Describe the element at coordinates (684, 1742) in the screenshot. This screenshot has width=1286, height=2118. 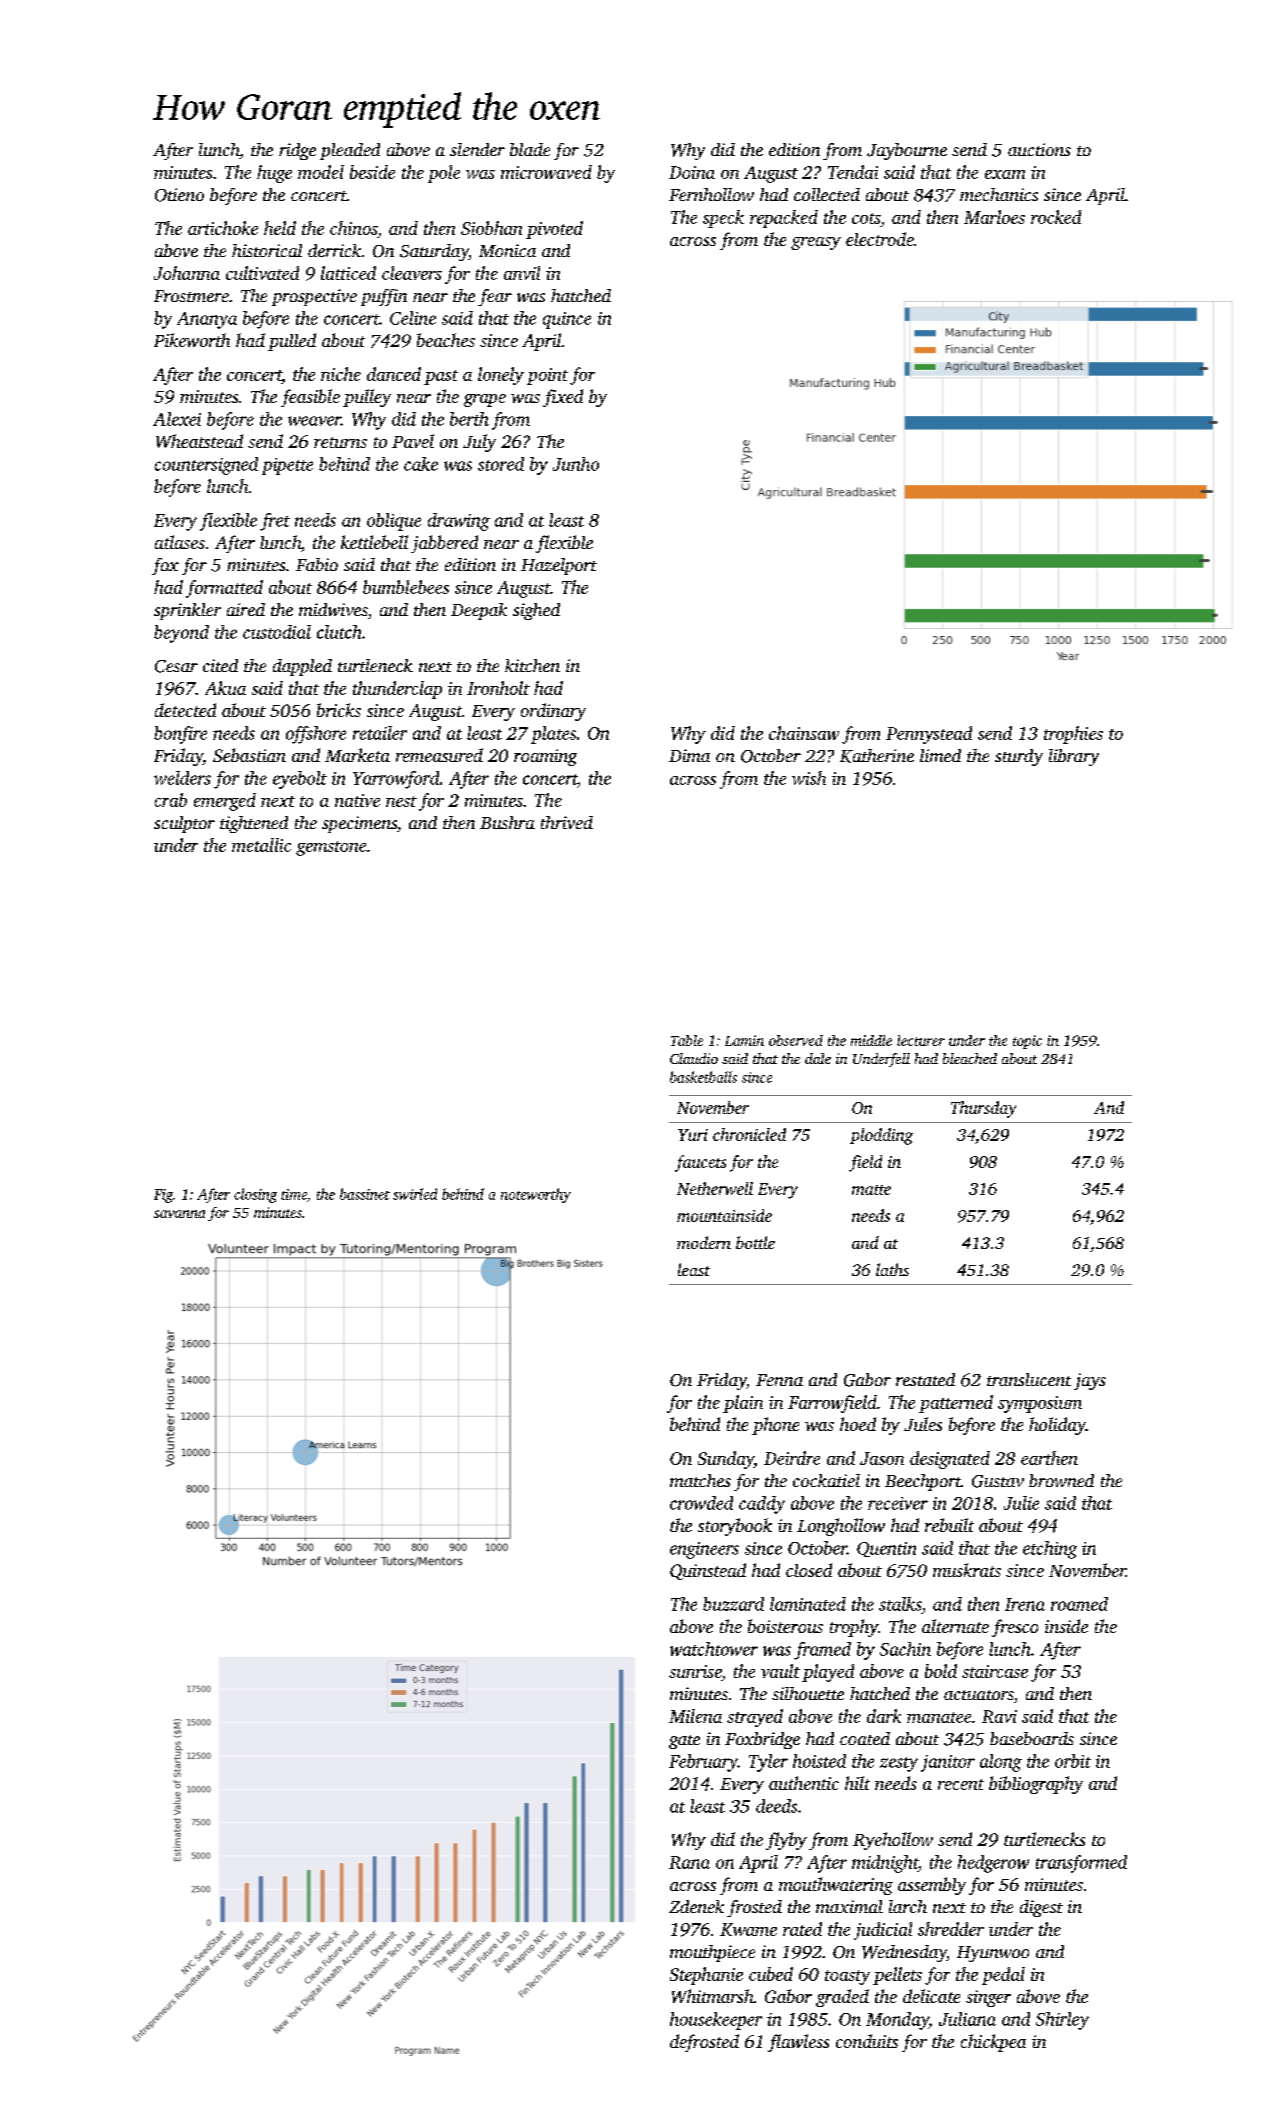
I see `gate` at that location.
